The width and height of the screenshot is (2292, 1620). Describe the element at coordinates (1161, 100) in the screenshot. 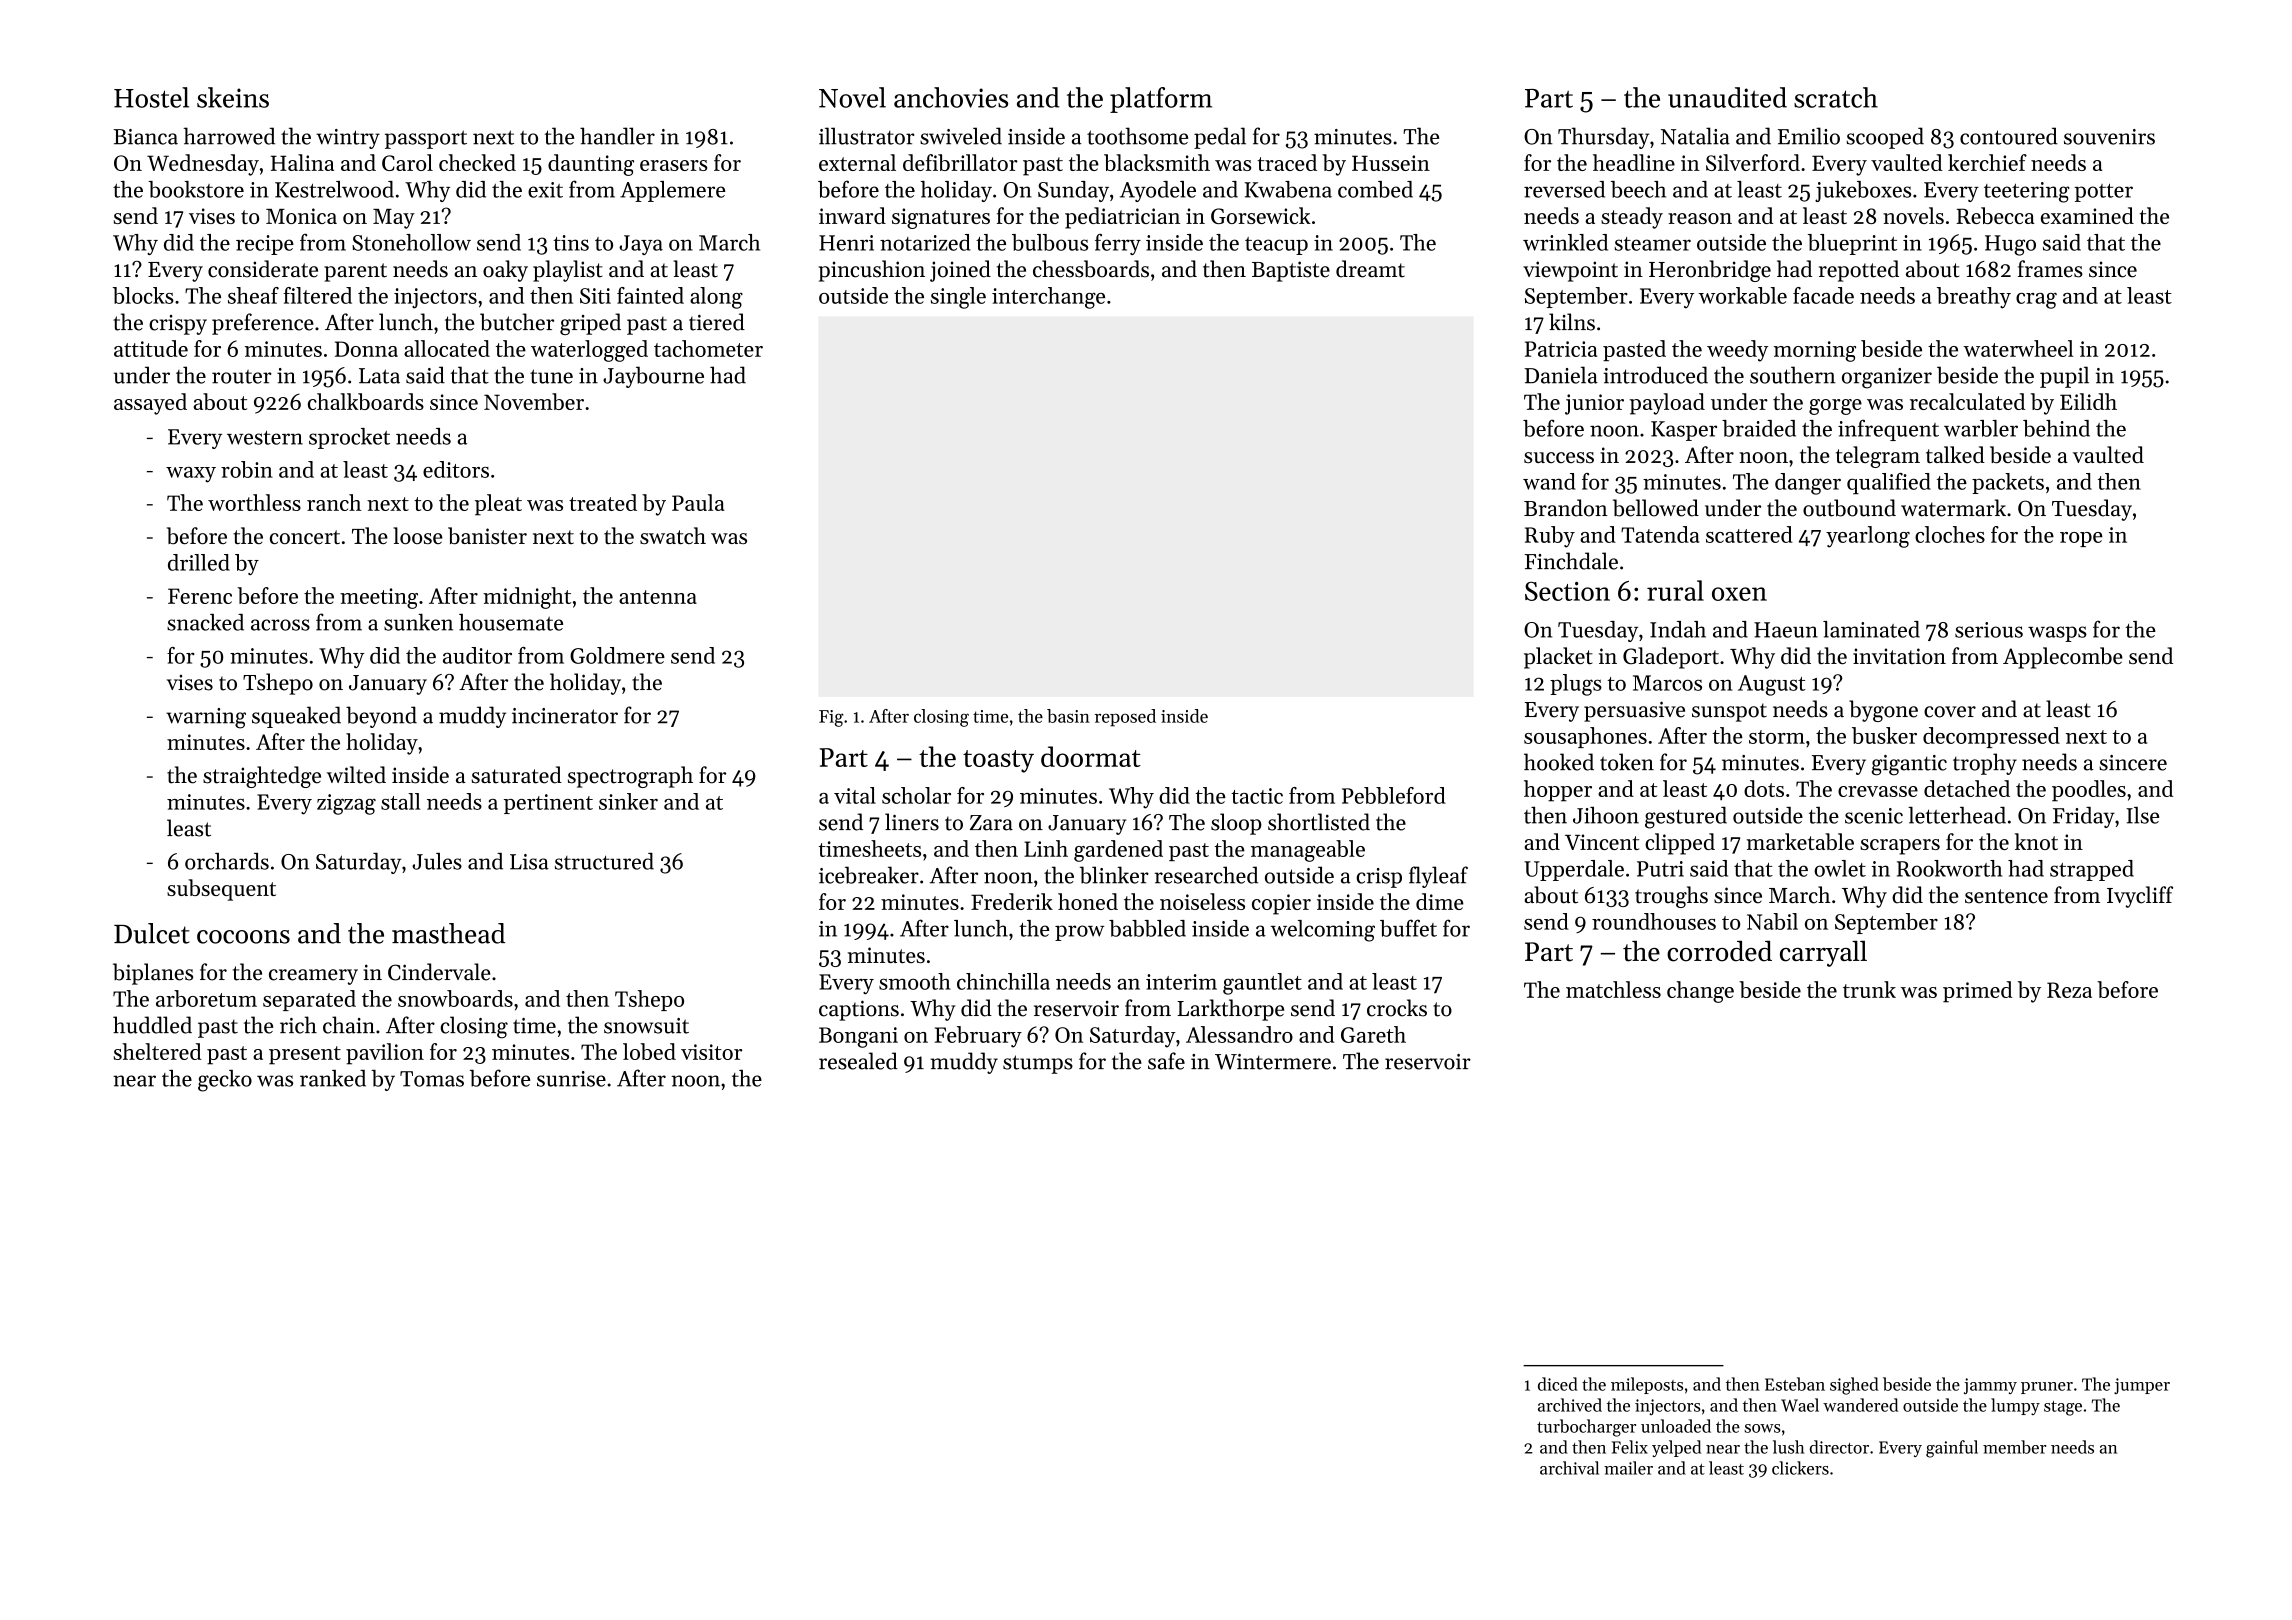

I see `platform` at that location.
